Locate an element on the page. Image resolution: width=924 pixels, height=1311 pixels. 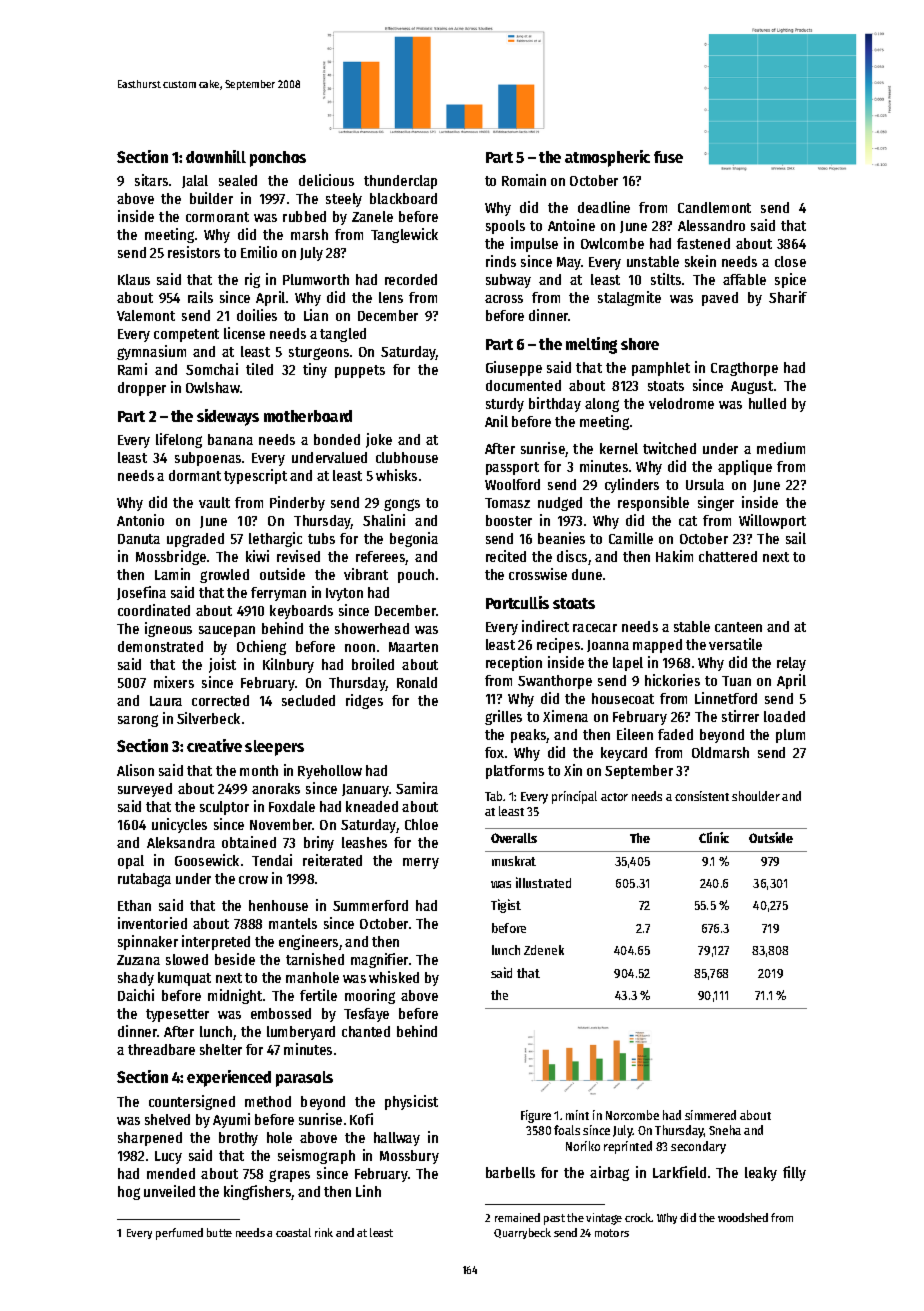
fuse is located at coordinates (668, 157).
